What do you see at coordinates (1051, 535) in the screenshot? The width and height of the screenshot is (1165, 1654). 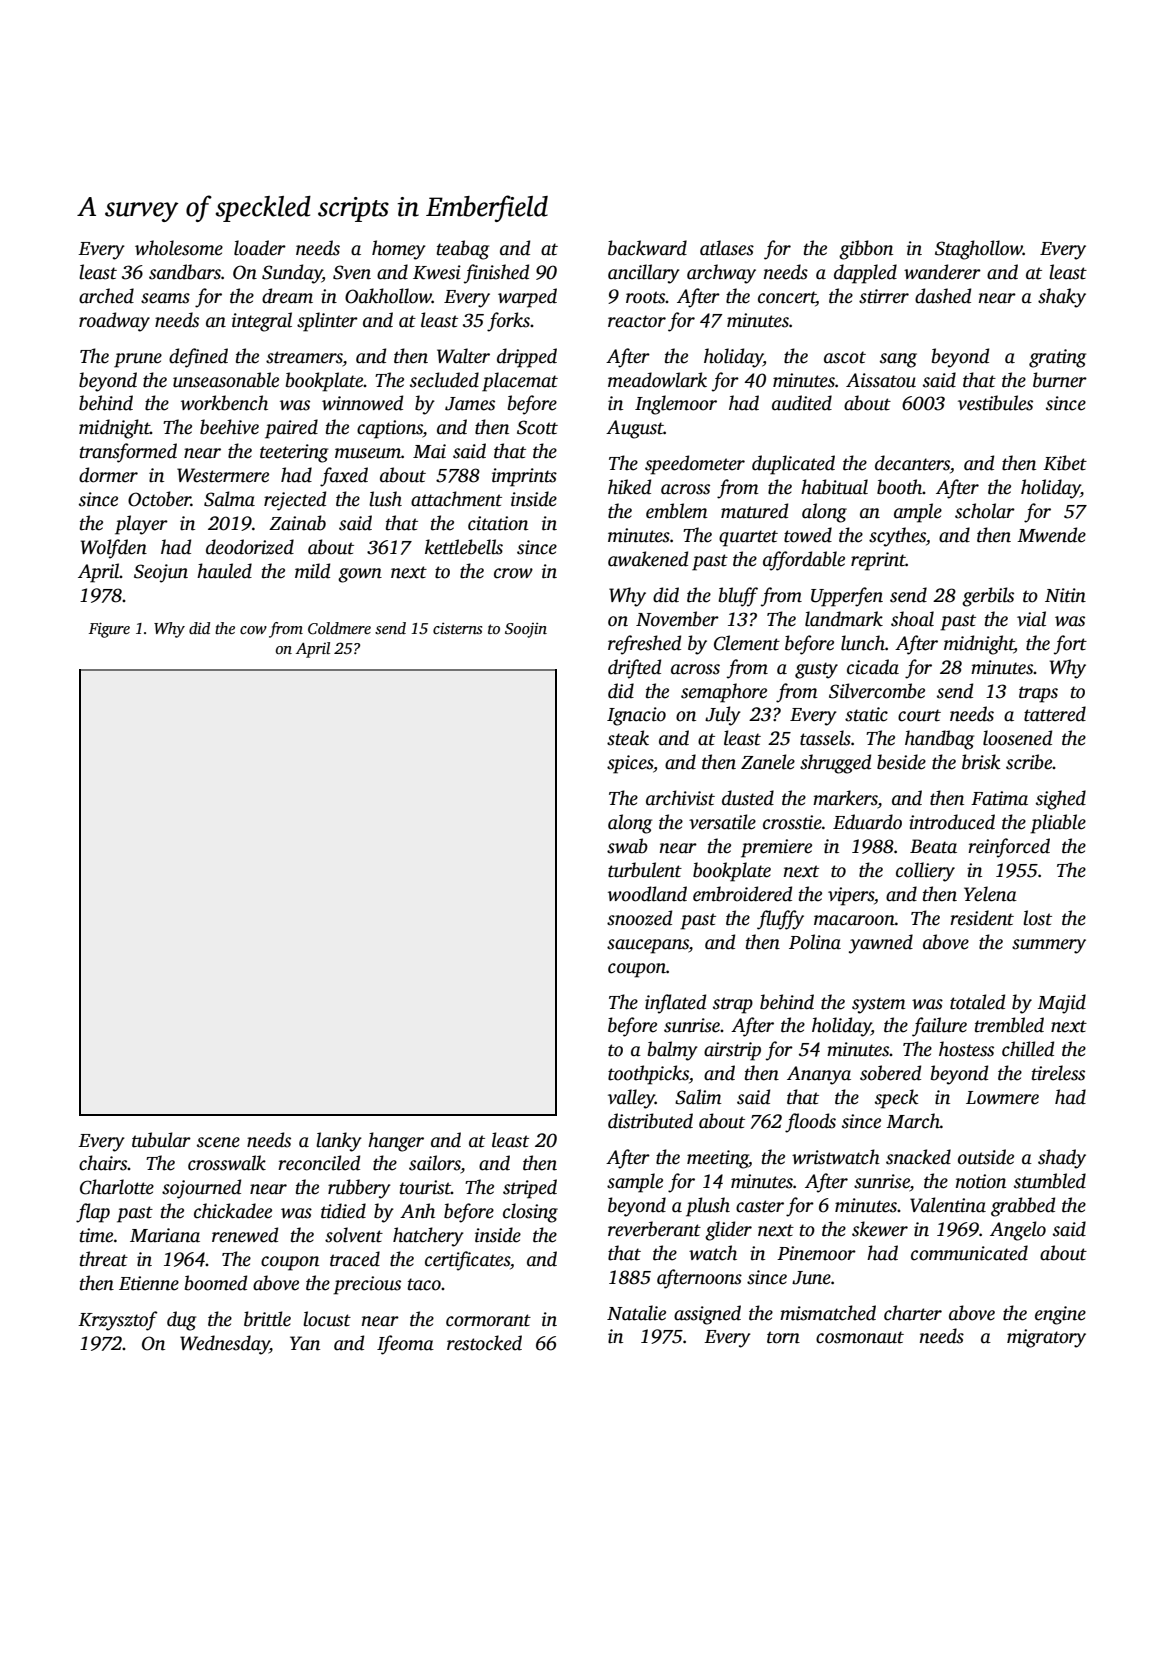 I see `Mwende` at bounding box center [1051, 535].
